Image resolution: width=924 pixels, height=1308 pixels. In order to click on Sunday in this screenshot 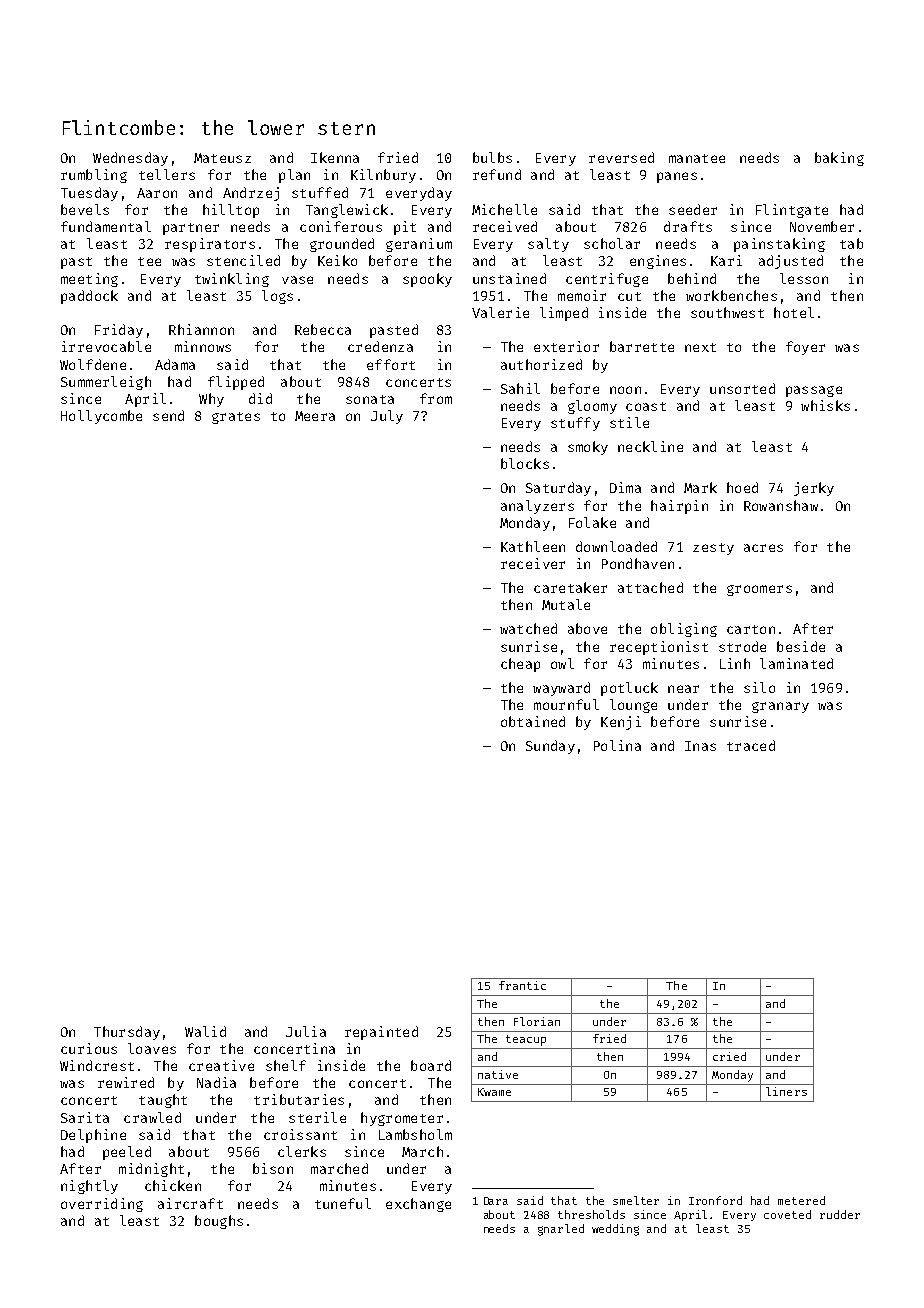, I will do `click(550, 747)`.
